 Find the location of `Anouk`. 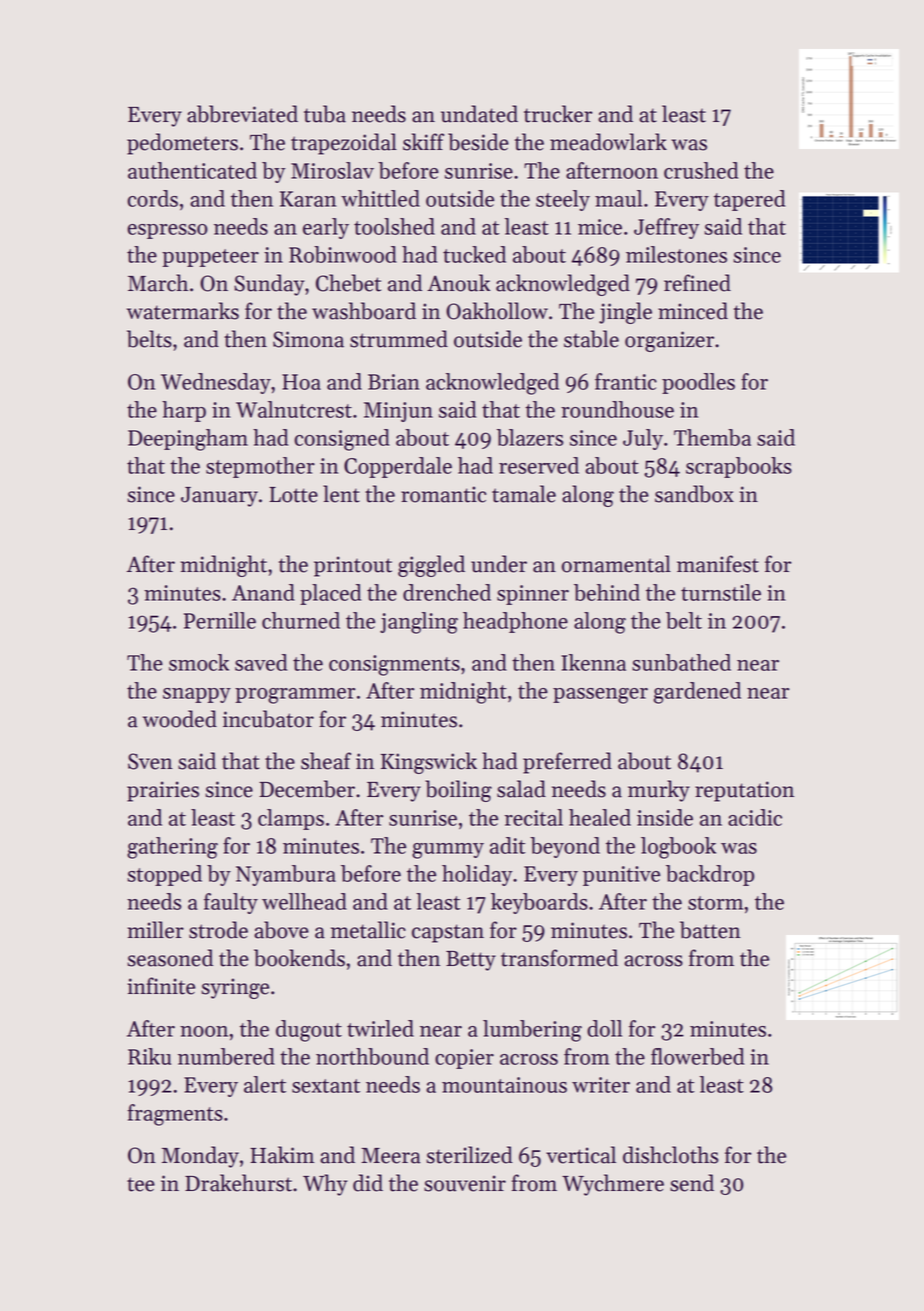

Anouk is located at coordinates (458, 283).
